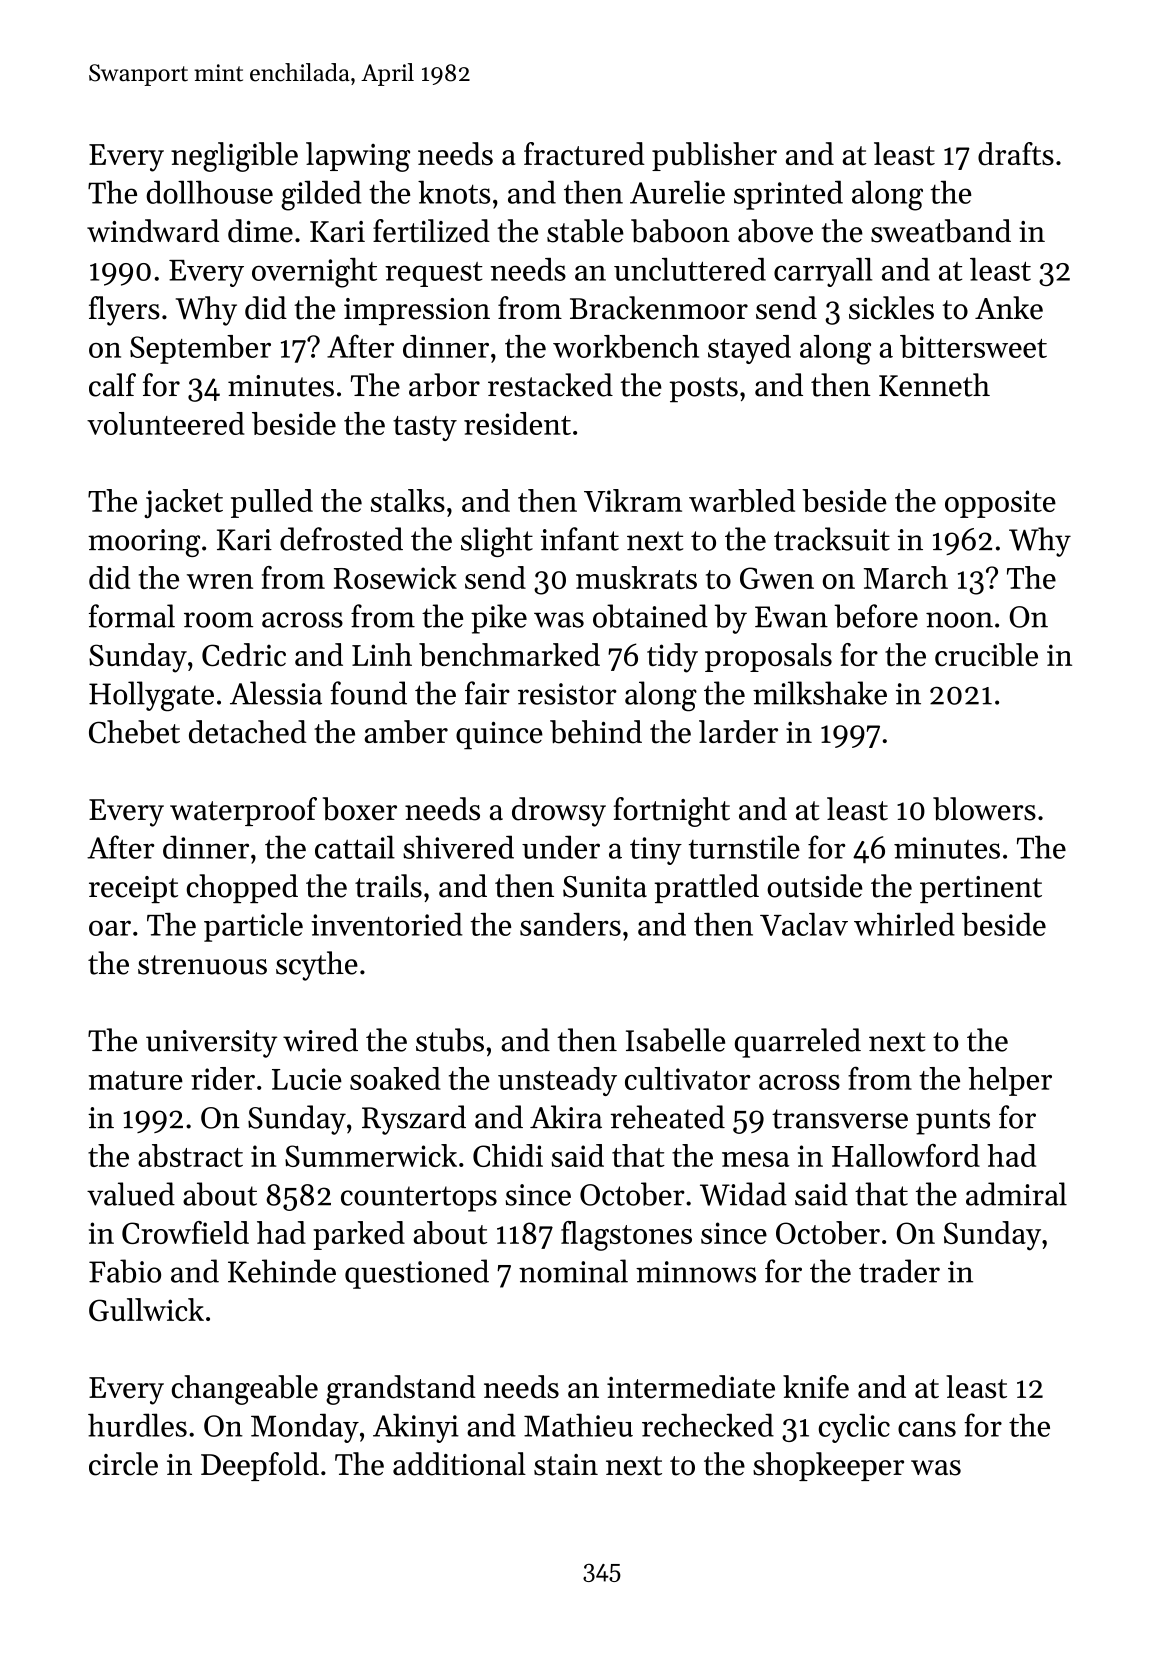  What do you see at coordinates (559, 812) in the image?
I see `drowsy` at bounding box center [559, 812].
